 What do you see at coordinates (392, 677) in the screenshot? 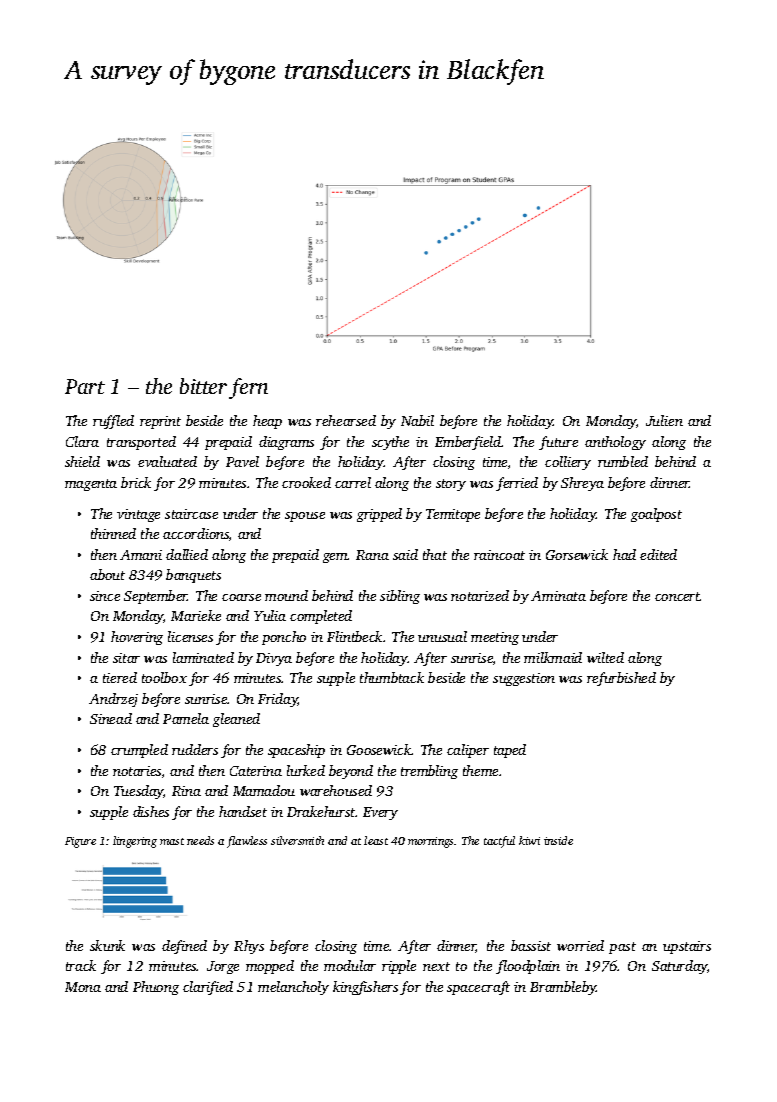
I see `thumbtack` at bounding box center [392, 677].
